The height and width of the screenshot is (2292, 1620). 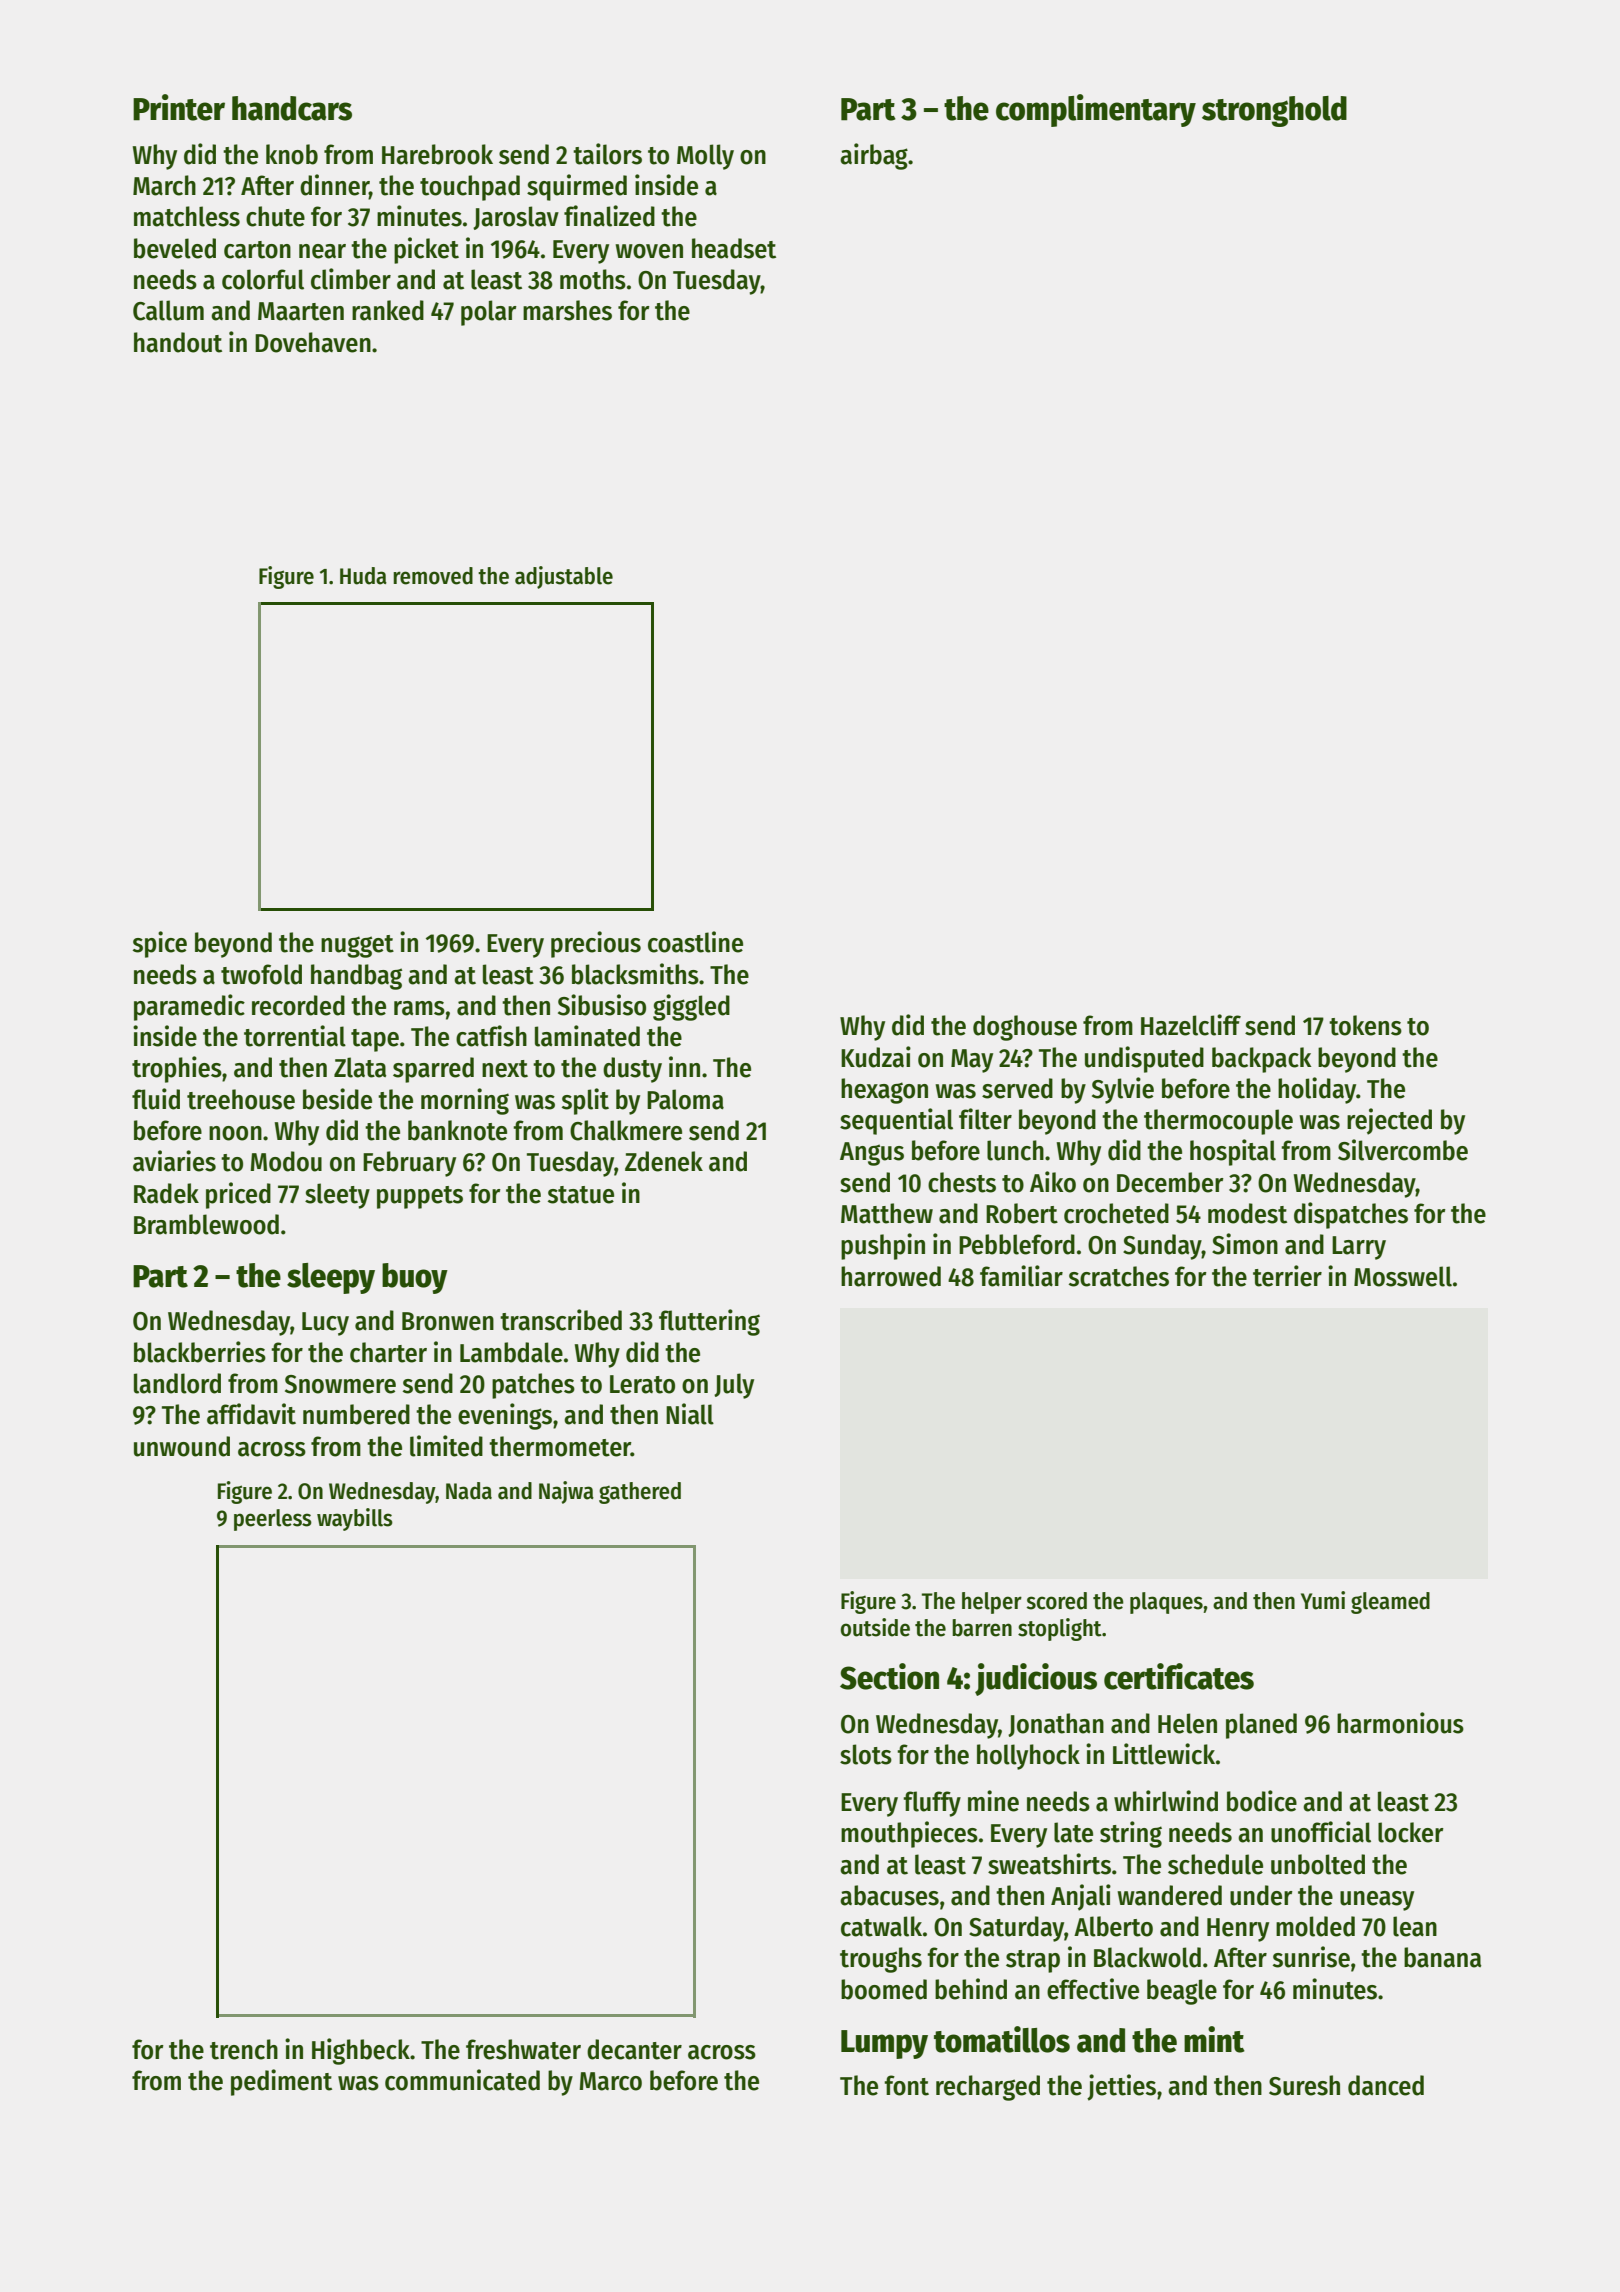 I want to click on tokens, so click(x=1365, y=1025).
